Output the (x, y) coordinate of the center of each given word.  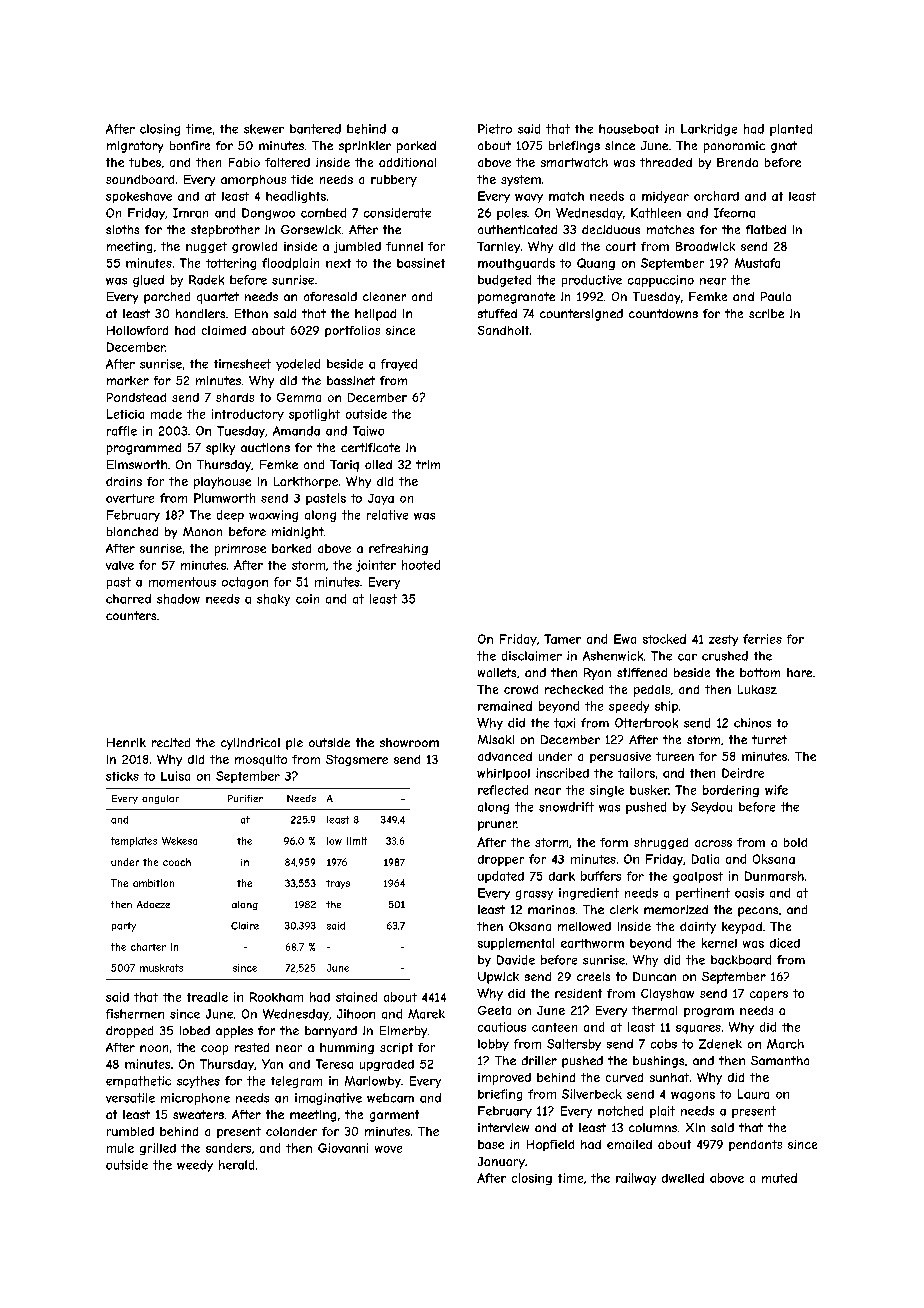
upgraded (387, 1065)
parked (416, 147)
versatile (130, 1098)
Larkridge (709, 130)
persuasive (620, 757)
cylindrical (250, 744)
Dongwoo (268, 214)
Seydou (711, 808)
